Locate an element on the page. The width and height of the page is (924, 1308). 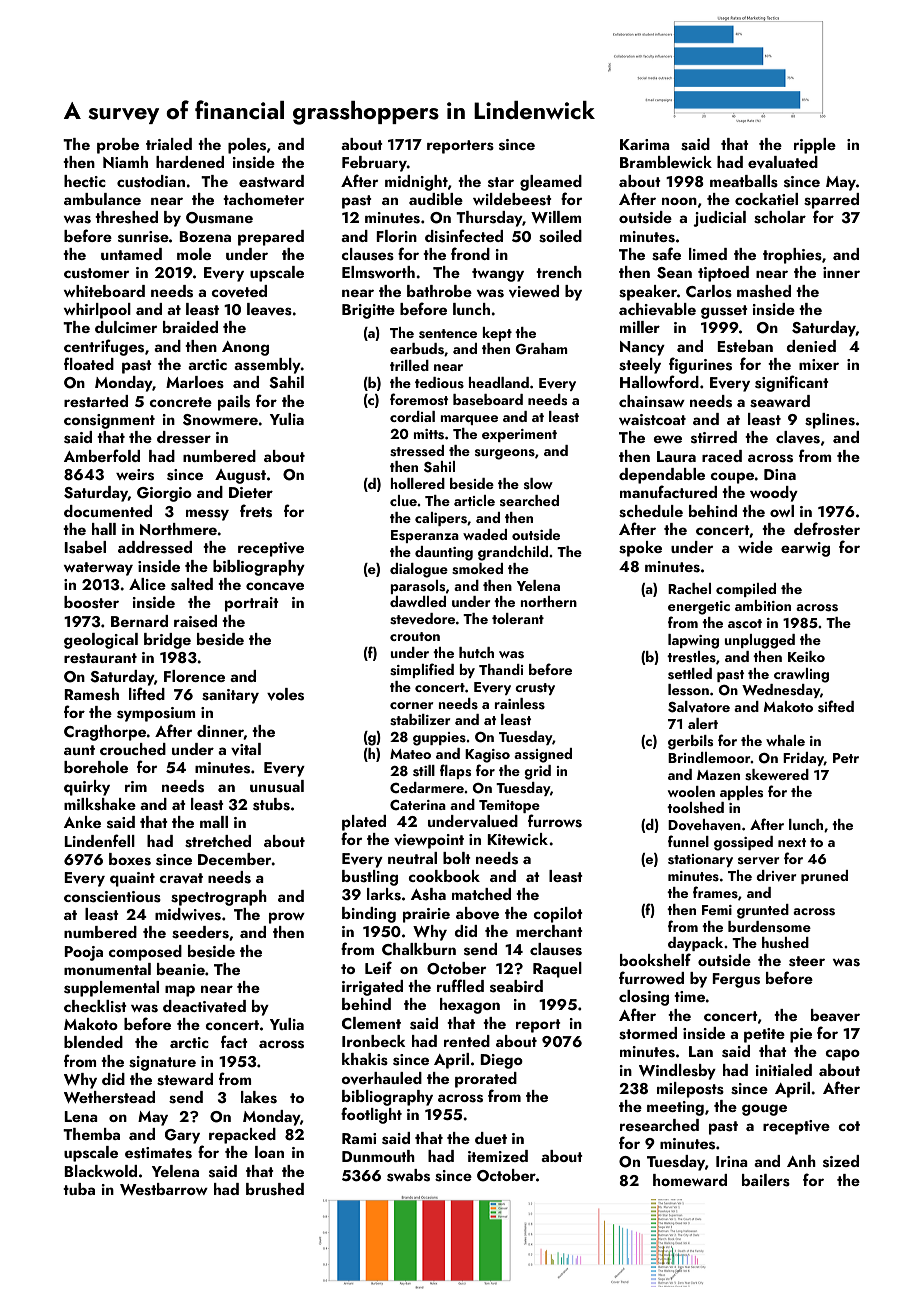
corner is located at coordinates (411, 705).
